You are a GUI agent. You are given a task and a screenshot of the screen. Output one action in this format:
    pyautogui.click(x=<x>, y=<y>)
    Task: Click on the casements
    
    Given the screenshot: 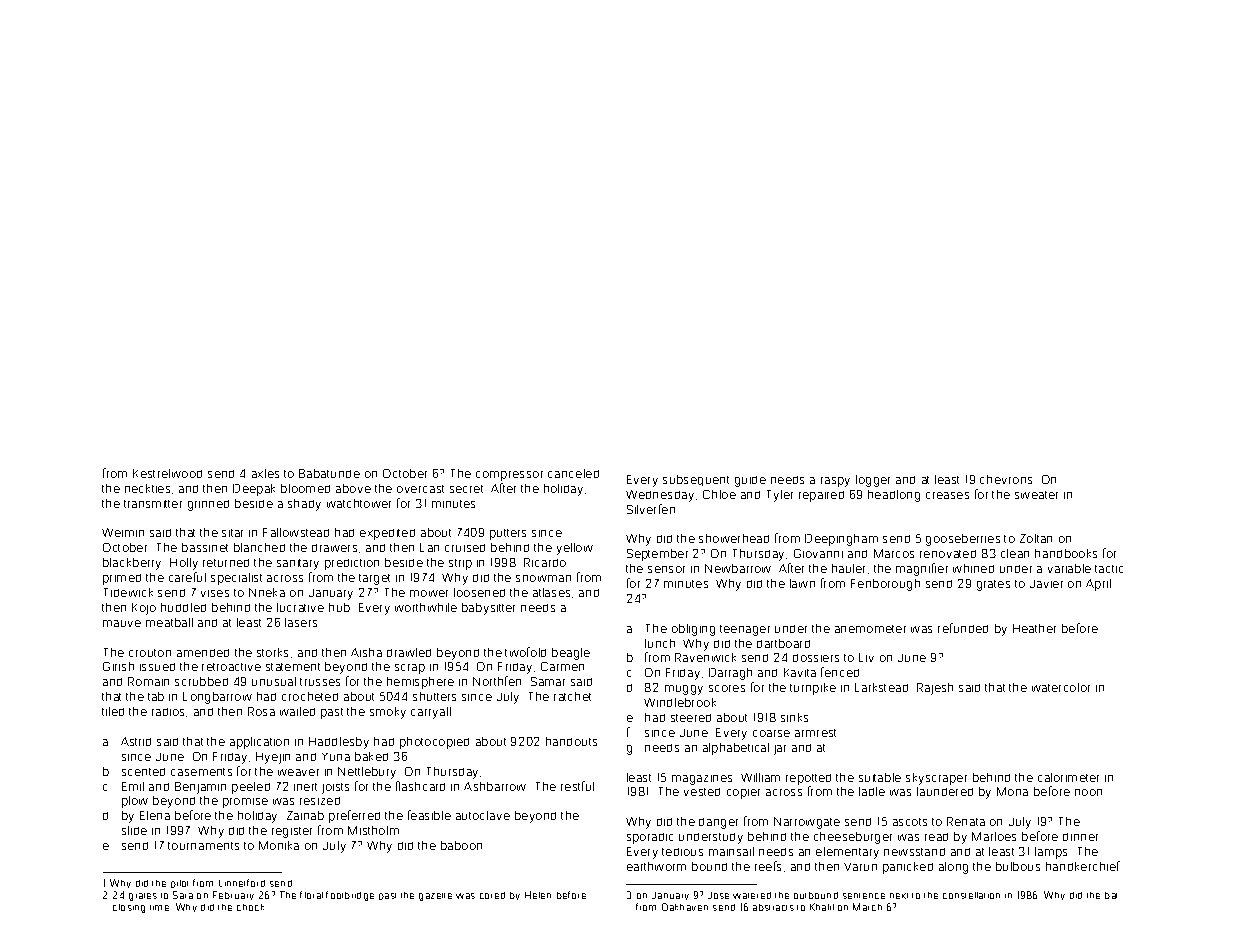 What is the action you would take?
    pyautogui.click(x=201, y=772)
